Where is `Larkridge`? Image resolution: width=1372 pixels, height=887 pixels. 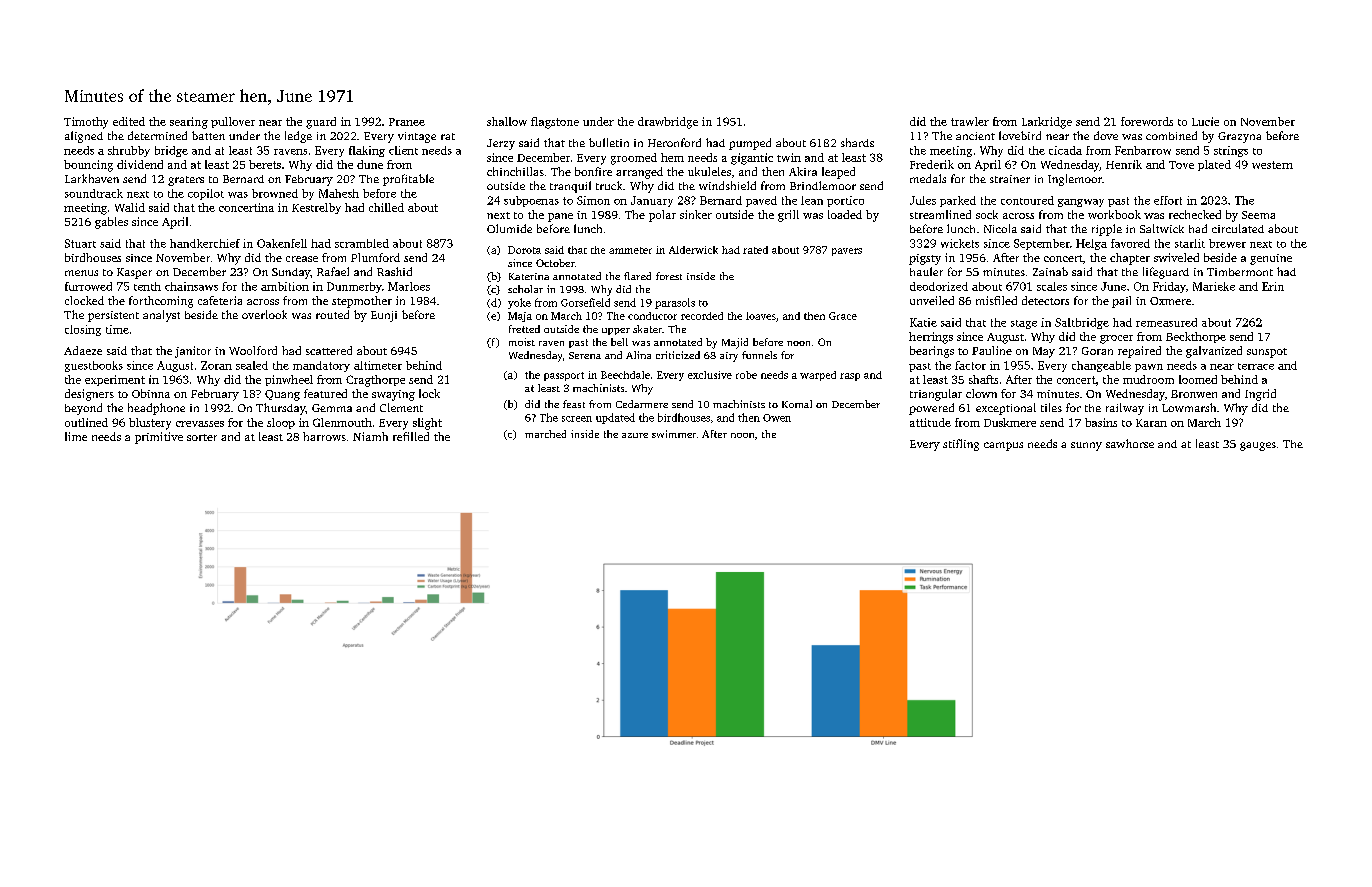
Larkridge is located at coordinates (1047, 123).
